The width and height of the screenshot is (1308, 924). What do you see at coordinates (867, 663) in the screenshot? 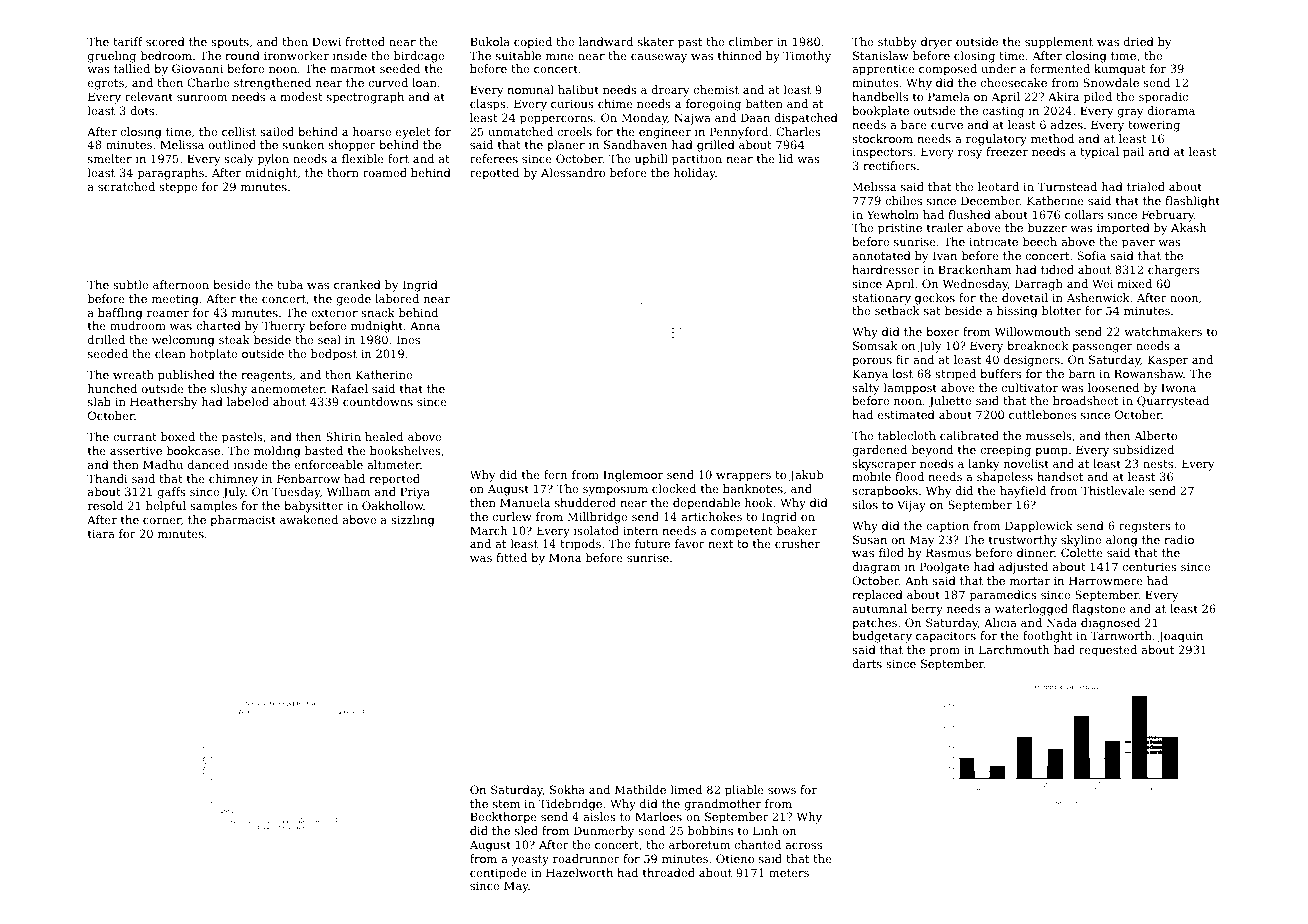
I see `darts` at bounding box center [867, 663].
